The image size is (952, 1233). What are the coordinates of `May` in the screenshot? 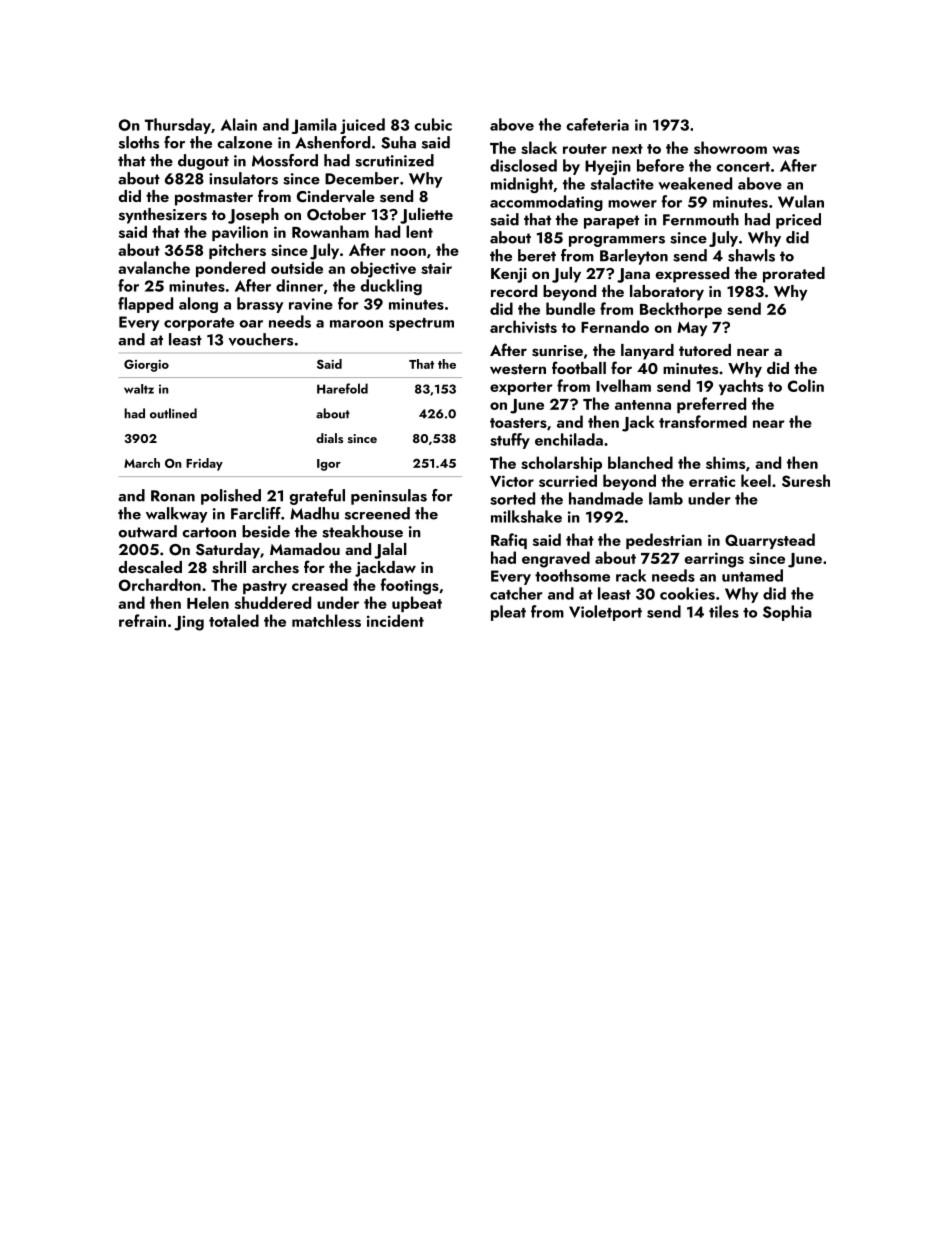 It's located at (692, 329).
